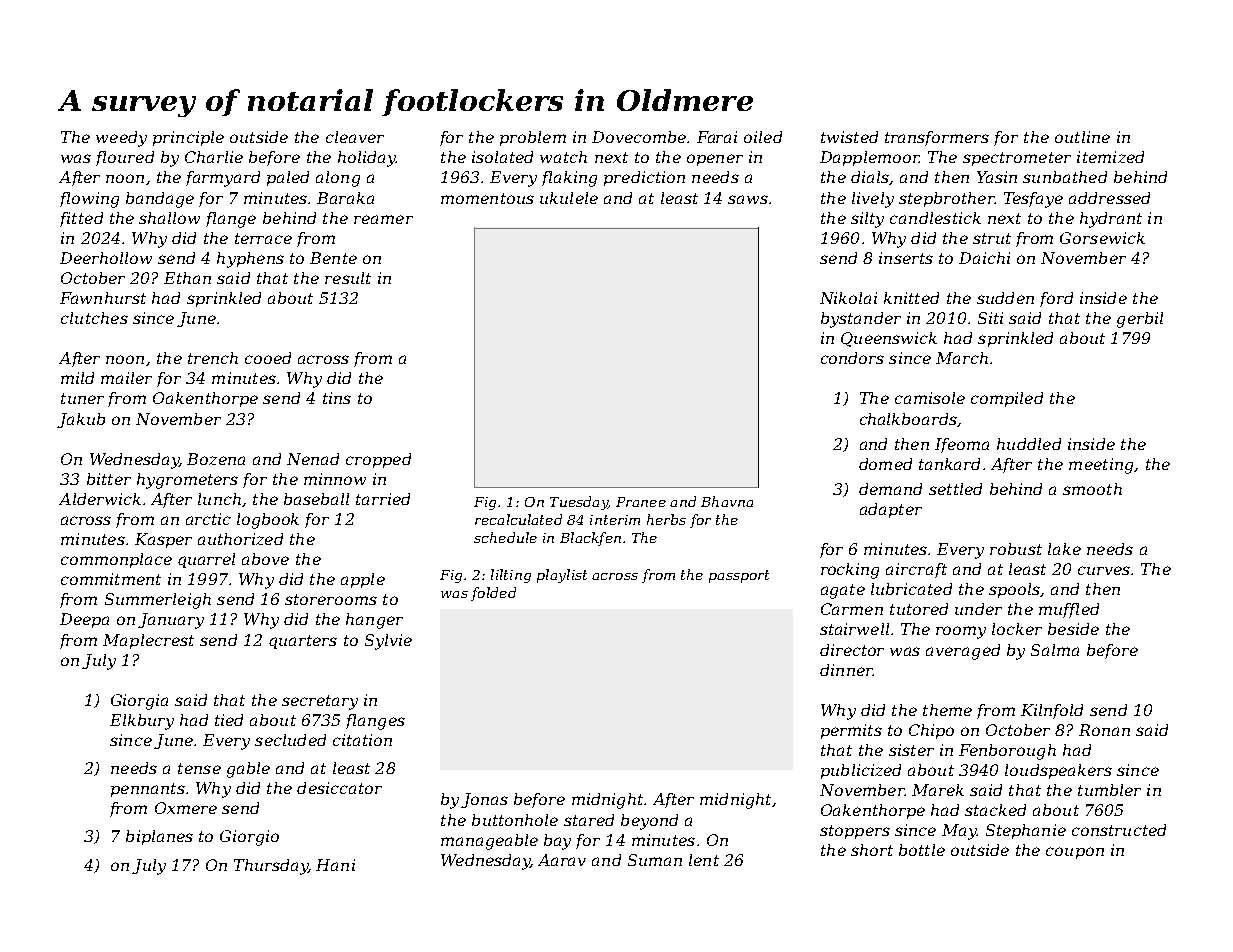 The height and width of the screenshot is (952, 1233). I want to click on Thursday, so click(271, 867).
